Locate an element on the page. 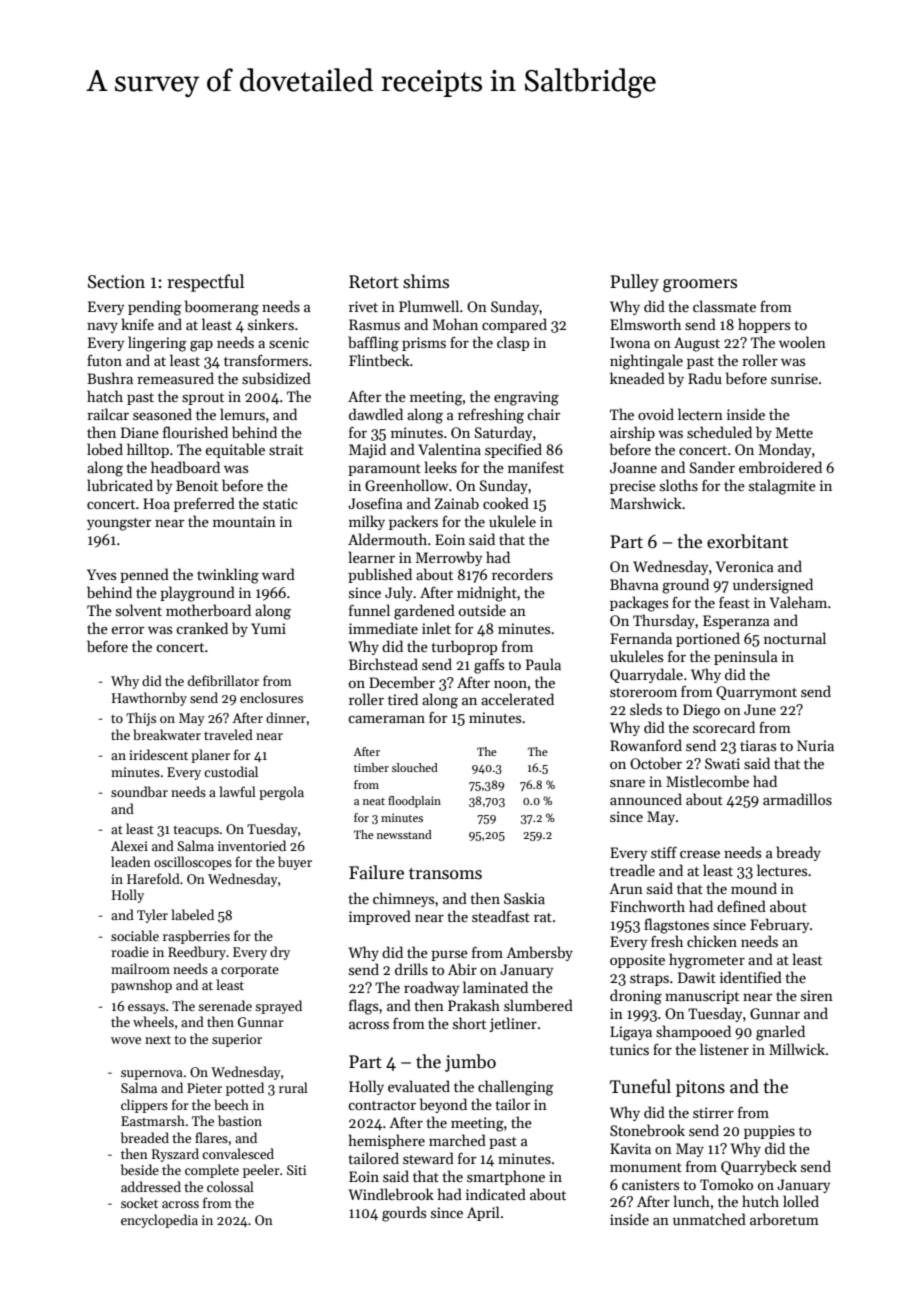 This image has width=924, height=1308. labeled is located at coordinates (192, 914).
